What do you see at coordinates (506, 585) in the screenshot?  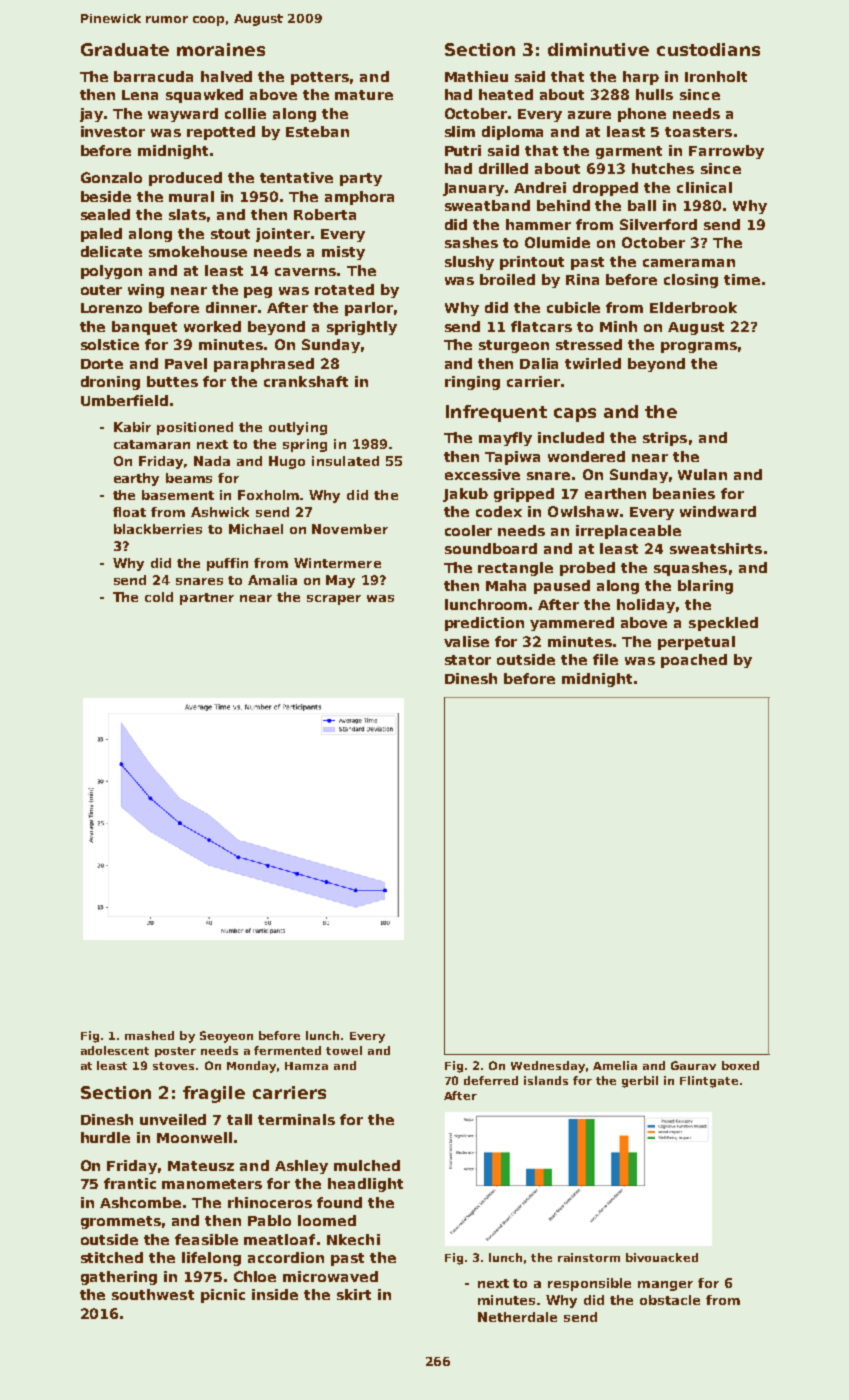 I see `Maha` at bounding box center [506, 585].
